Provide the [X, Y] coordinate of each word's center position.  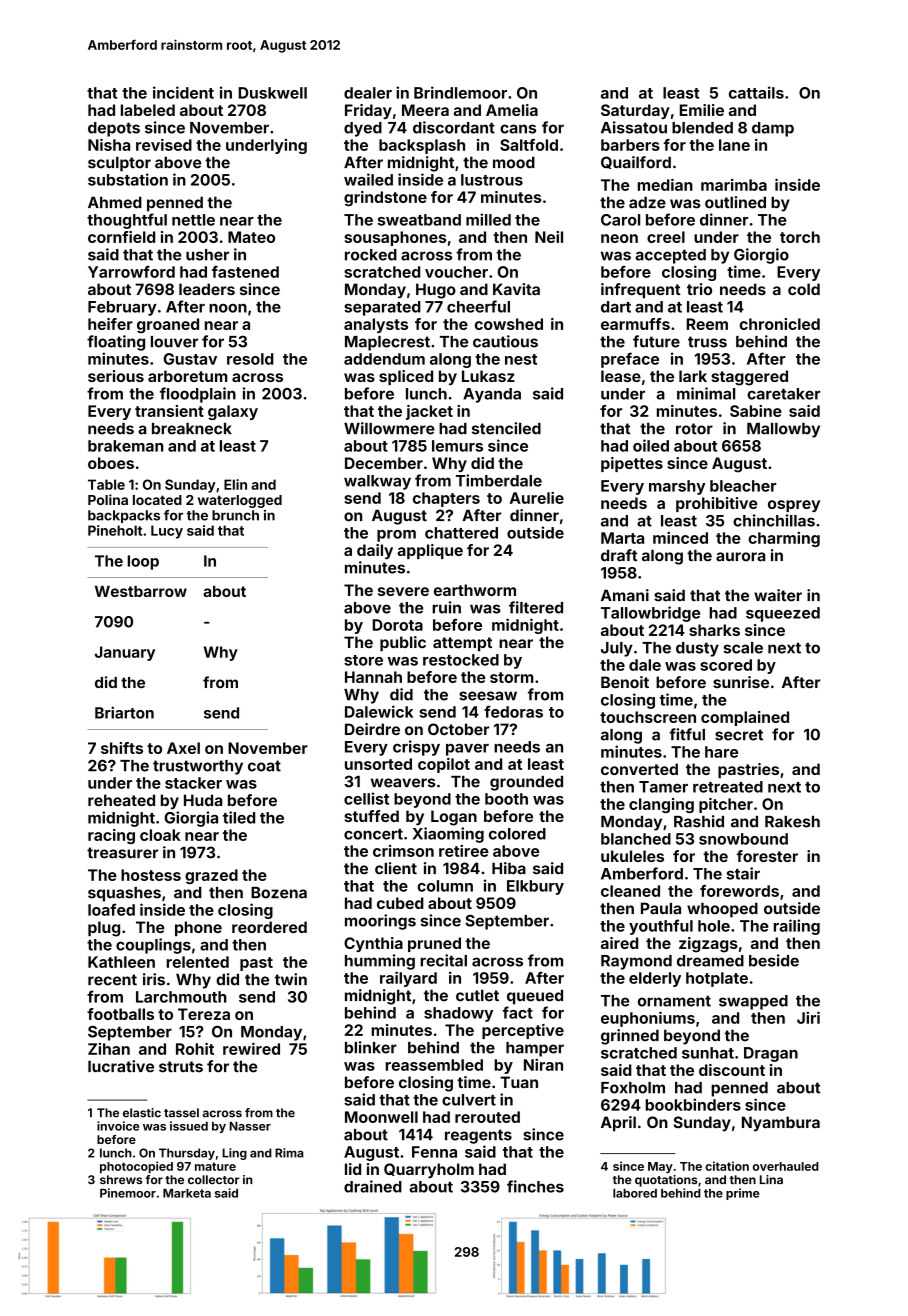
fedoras [513, 711]
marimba [734, 185]
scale [743, 648]
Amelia [512, 110]
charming [784, 539]
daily [375, 551]
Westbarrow [141, 591]
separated [382, 308]
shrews [121, 1179]
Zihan [109, 1049]
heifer [110, 324]
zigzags [708, 945]
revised [164, 145]
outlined [735, 202]
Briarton [124, 712]
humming [380, 962]
